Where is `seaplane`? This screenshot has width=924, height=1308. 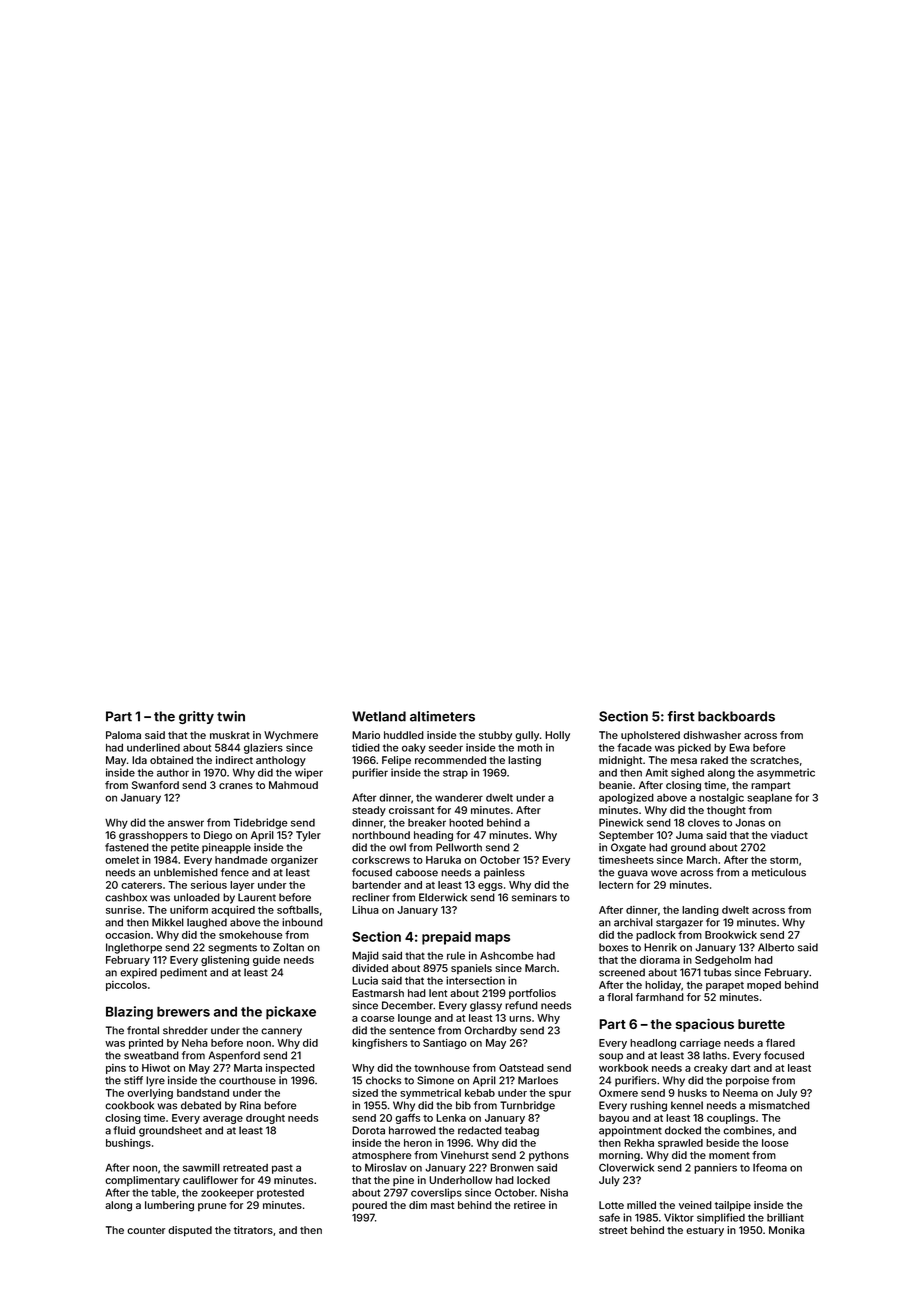 seaplane is located at coordinates (769, 798).
